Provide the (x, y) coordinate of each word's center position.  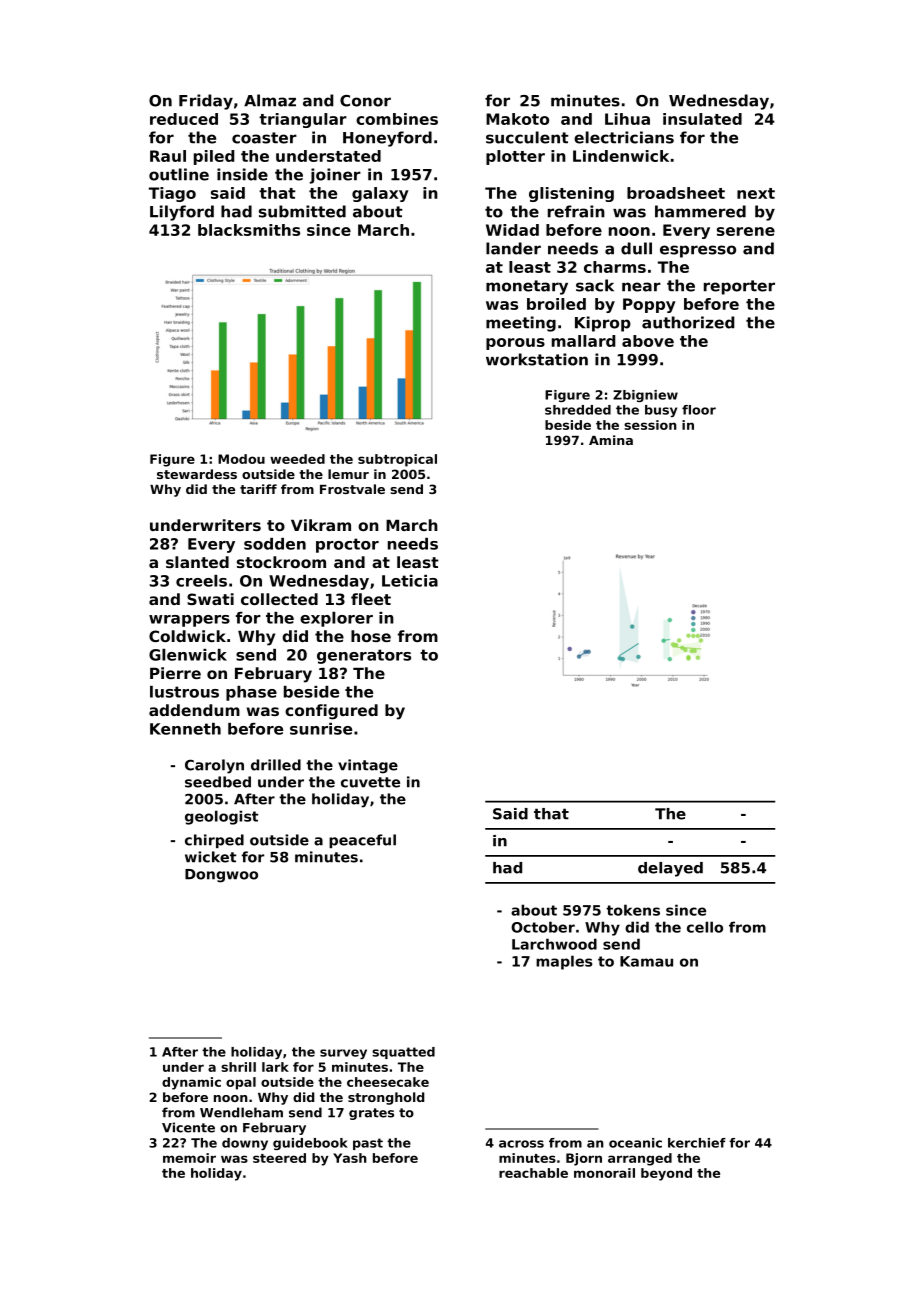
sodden (275, 544)
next (756, 193)
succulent (527, 137)
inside (242, 174)
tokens (633, 910)
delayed (670, 869)
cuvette (370, 782)
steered (279, 1158)
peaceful (362, 841)
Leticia (410, 581)
